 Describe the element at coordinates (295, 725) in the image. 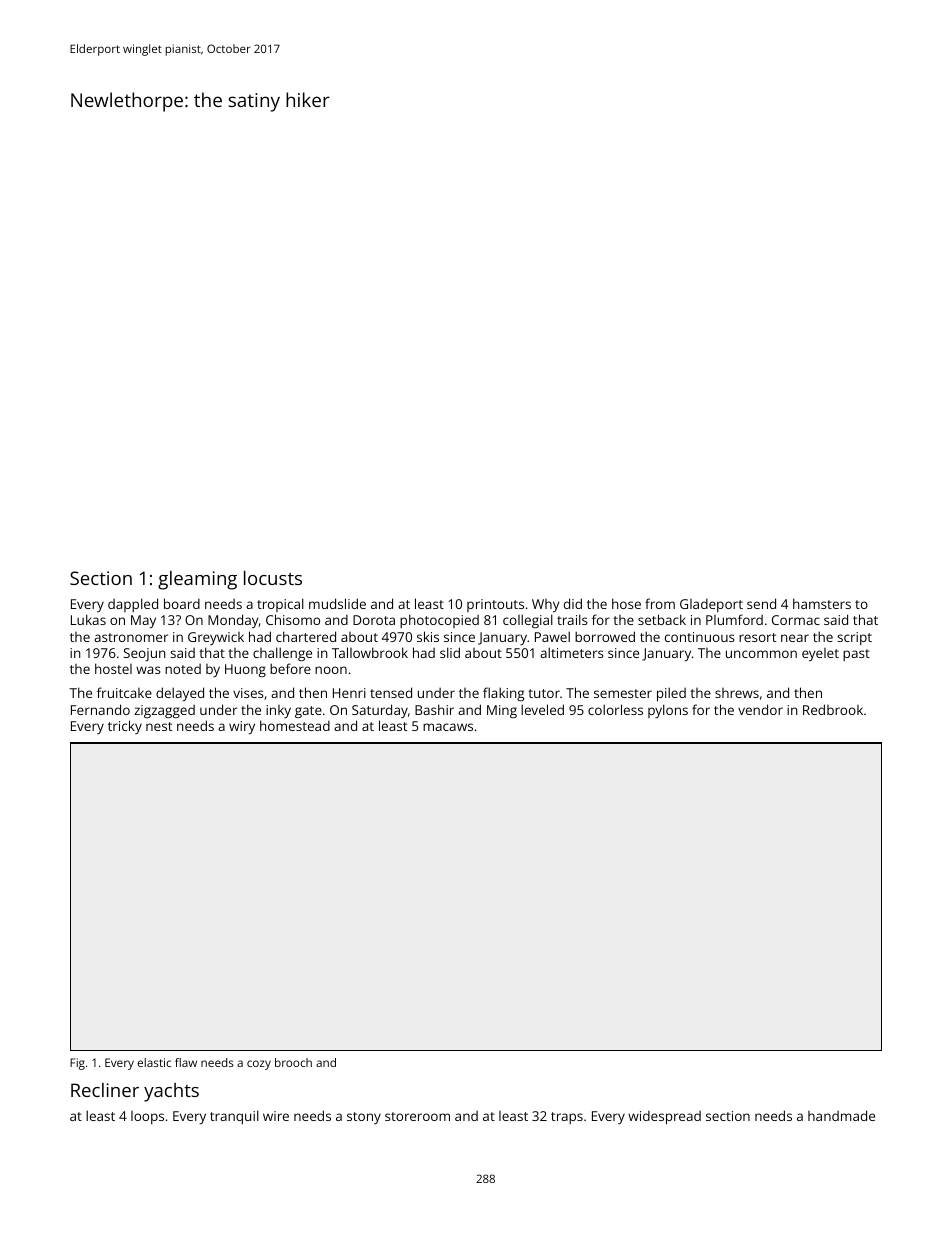

I see `homestead` at that location.
